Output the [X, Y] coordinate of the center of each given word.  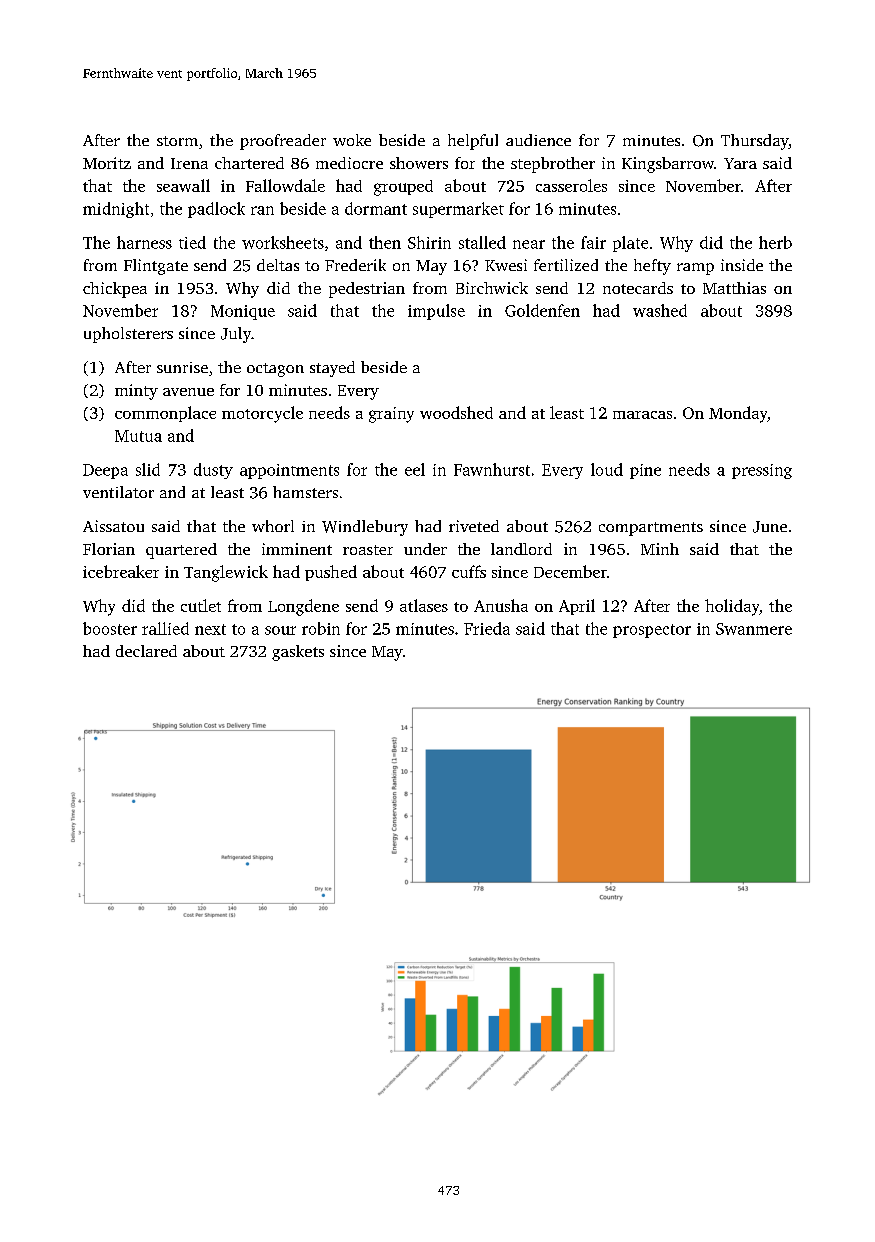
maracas [642, 415]
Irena [189, 163]
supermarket [458, 210]
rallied [165, 628]
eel [415, 469]
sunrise [182, 367]
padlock [216, 210]
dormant [376, 208]
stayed [332, 369]
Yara [740, 163]
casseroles [571, 185]
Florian [109, 549]
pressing [762, 471]
